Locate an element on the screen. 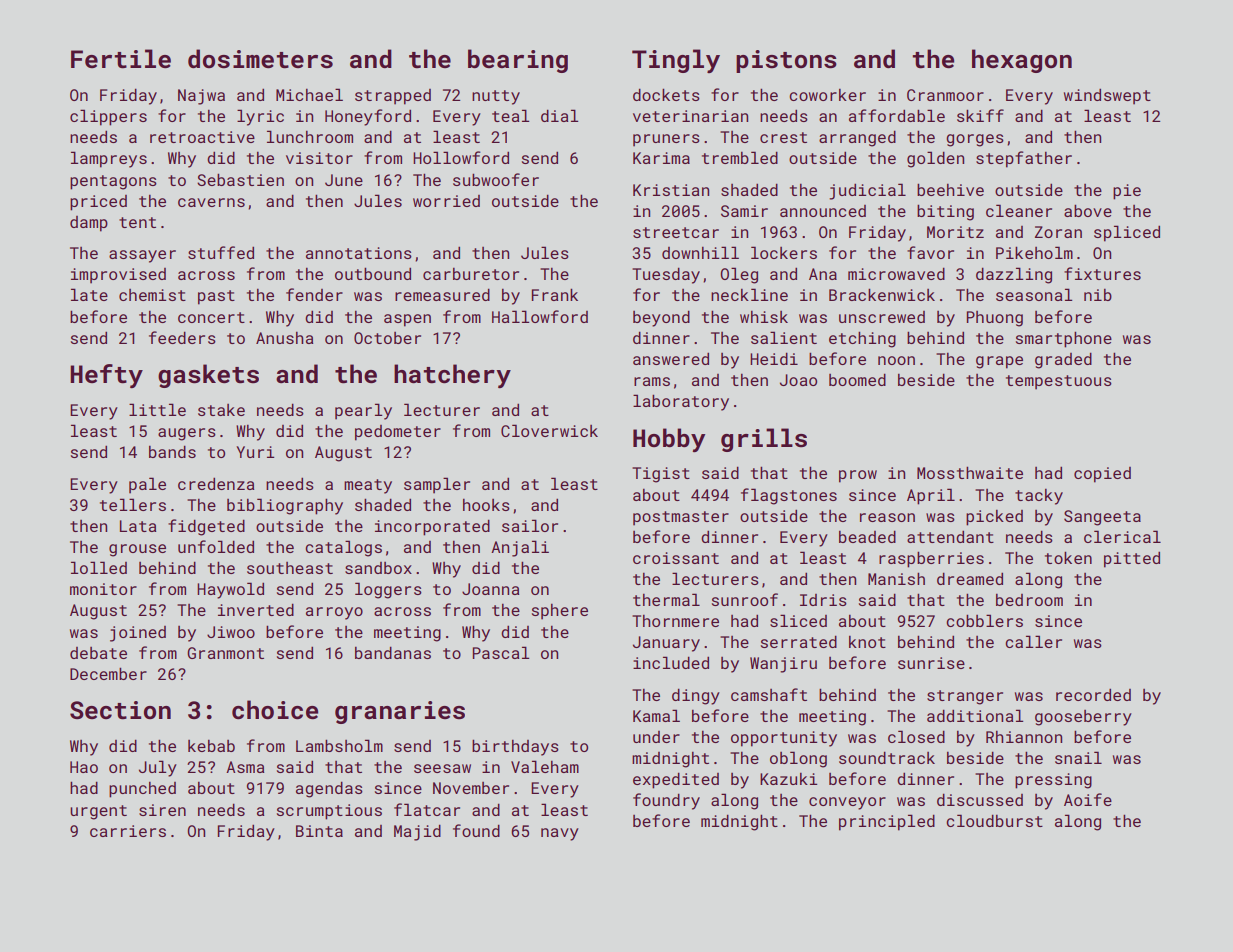 The width and height of the screenshot is (1233, 952). Hefty is located at coordinates (106, 376).
